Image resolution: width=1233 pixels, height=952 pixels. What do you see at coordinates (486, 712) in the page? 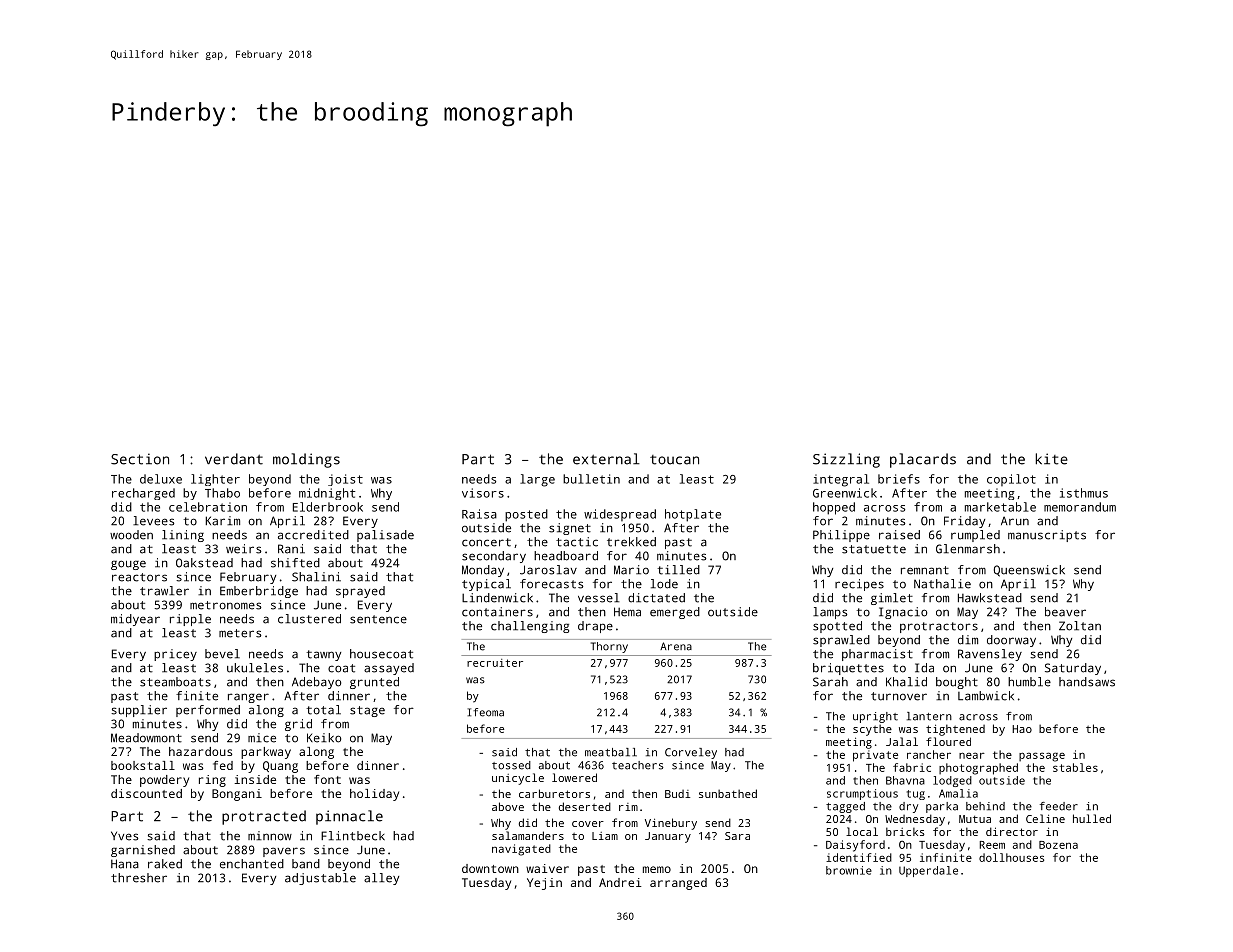
I see `Ifeoma` at bounding box center [486, 712].
